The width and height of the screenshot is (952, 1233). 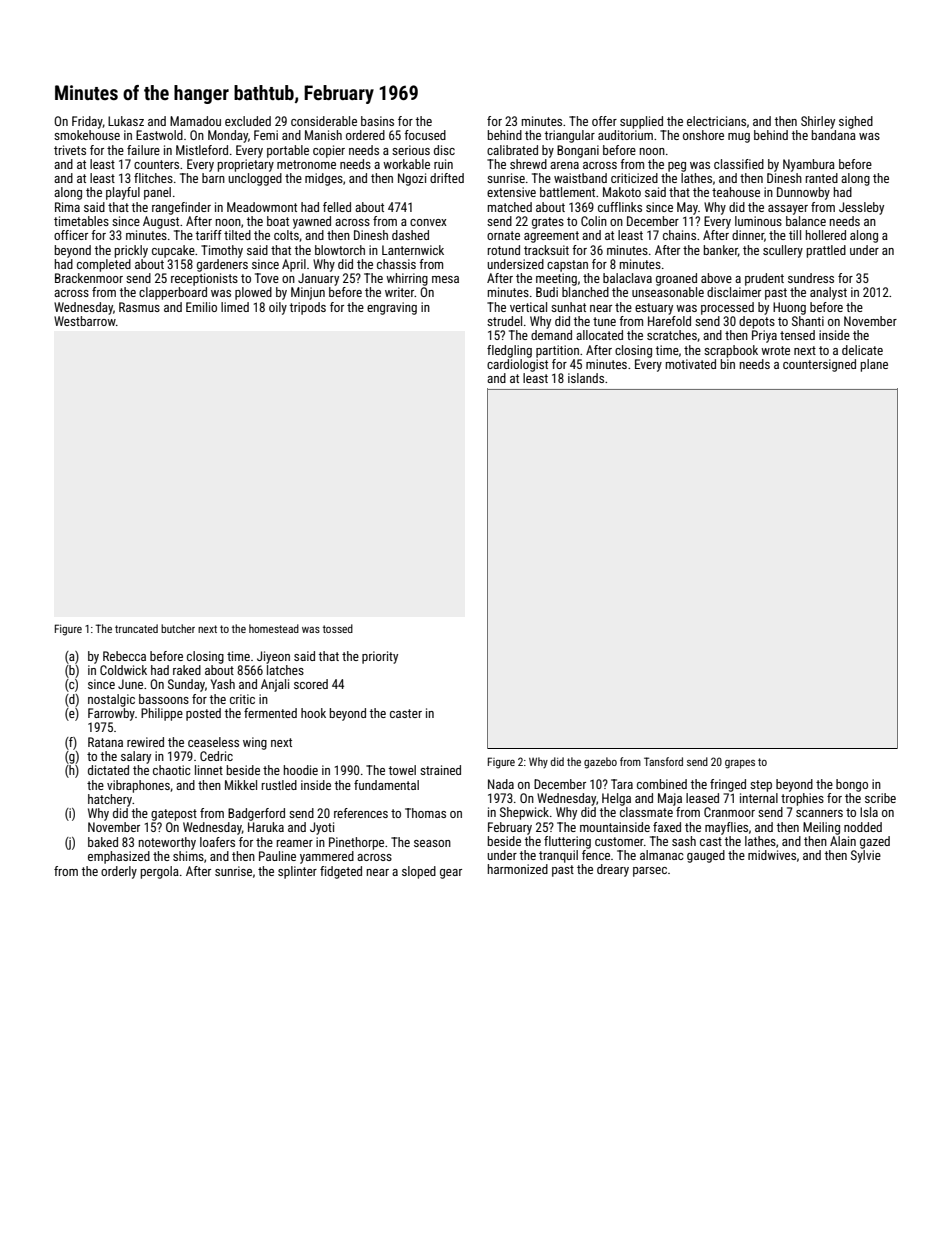 I want to click on cardiologist, so click(x=517, y=365).
